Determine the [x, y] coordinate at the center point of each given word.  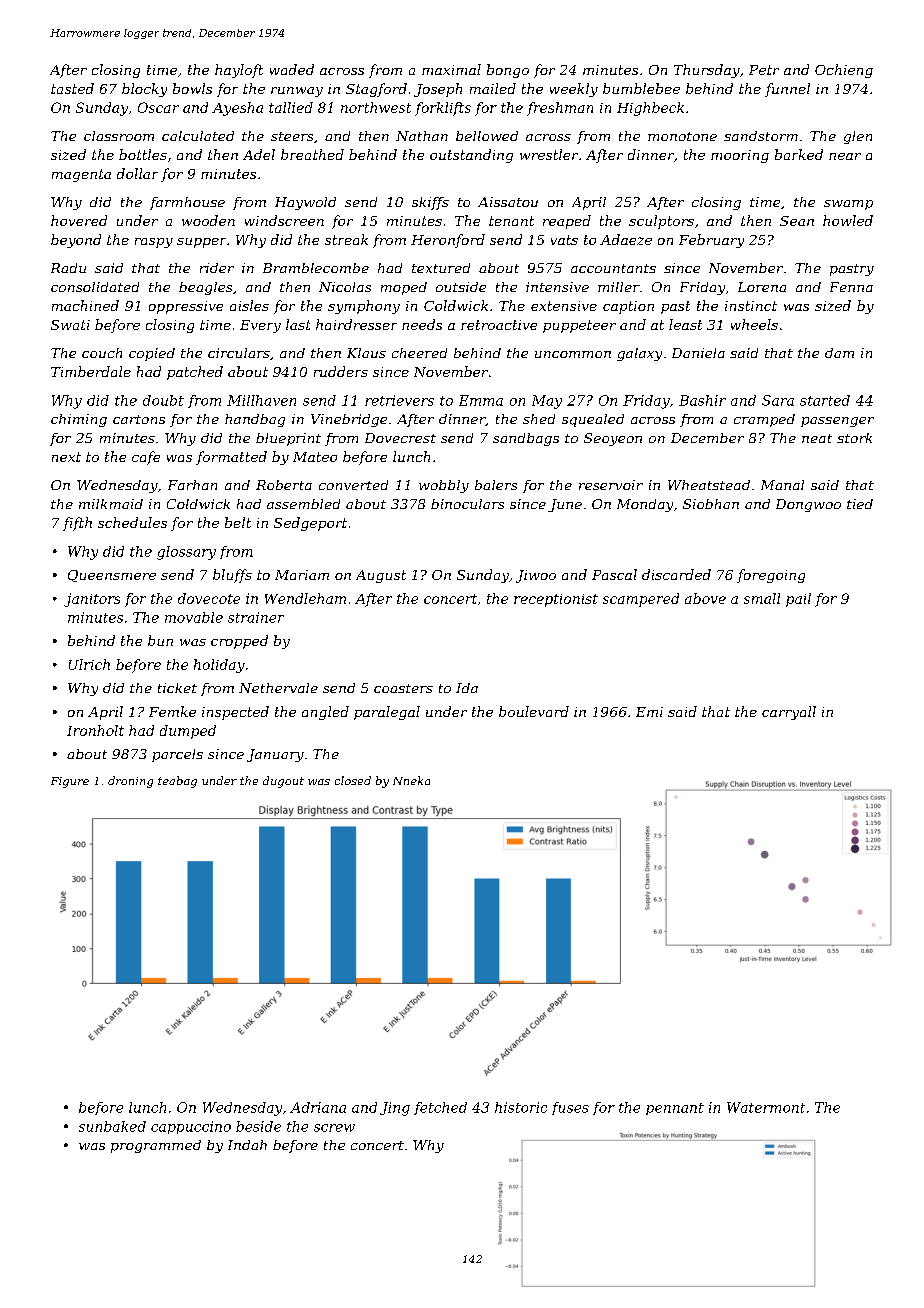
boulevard [534, 711]
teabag [177, 782]
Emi [649, 712]
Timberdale [91, 371]
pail [798, 600]
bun [160, 640]
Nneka [411, 780]
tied [860, 504]
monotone [682, 136]
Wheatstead [709, 485]
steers [292, 136]
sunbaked [112, 1126]
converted [353, 485]
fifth [77, 524]
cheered [419, 353]
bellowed [487, 136]
